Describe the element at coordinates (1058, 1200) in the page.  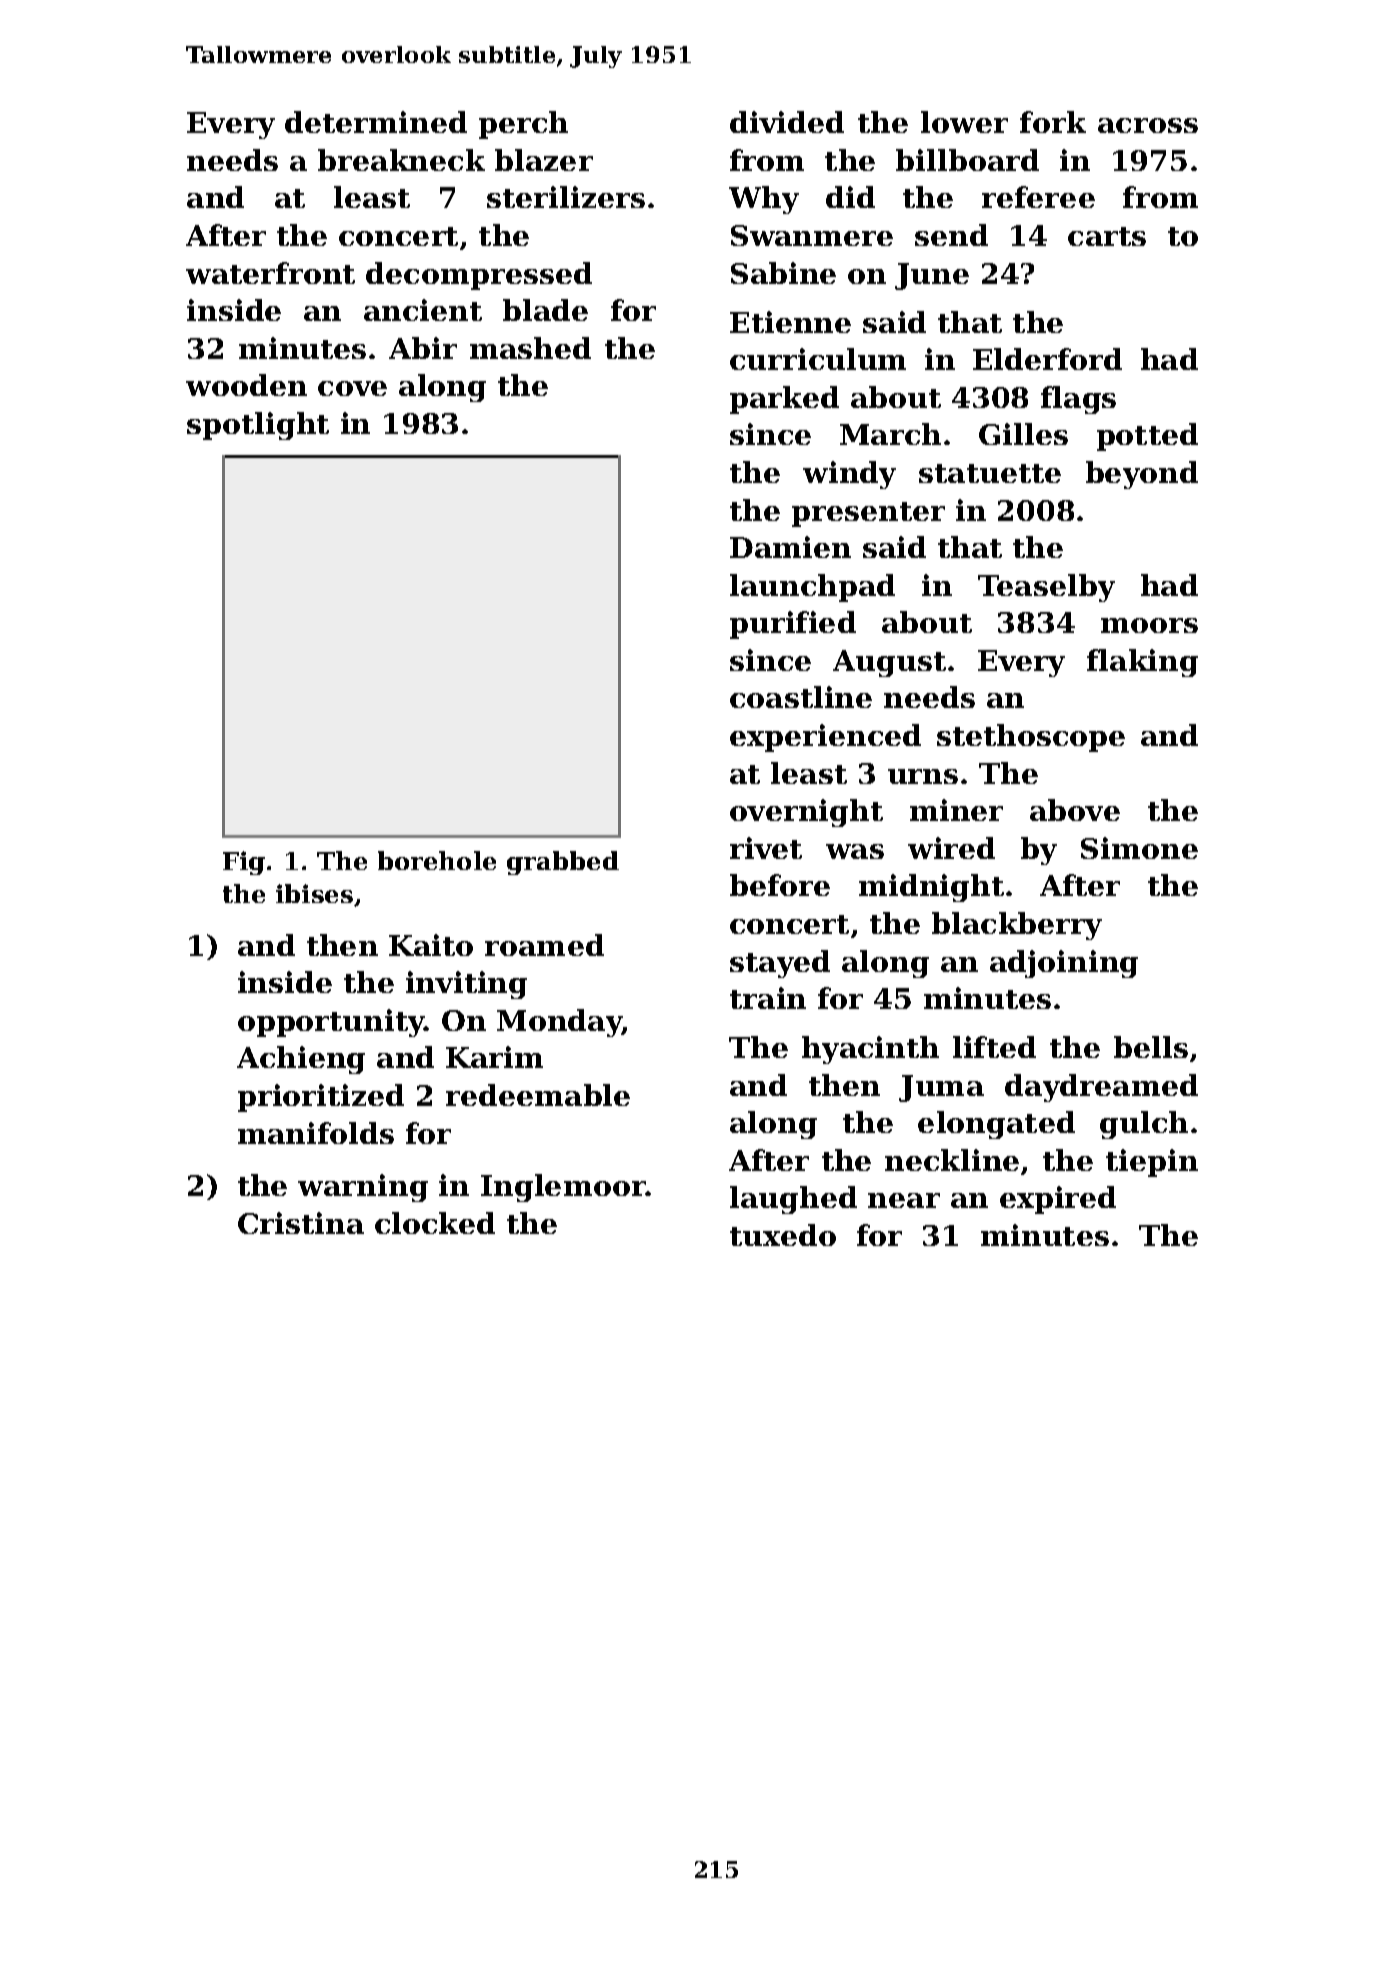
I see `expired` at that location.
